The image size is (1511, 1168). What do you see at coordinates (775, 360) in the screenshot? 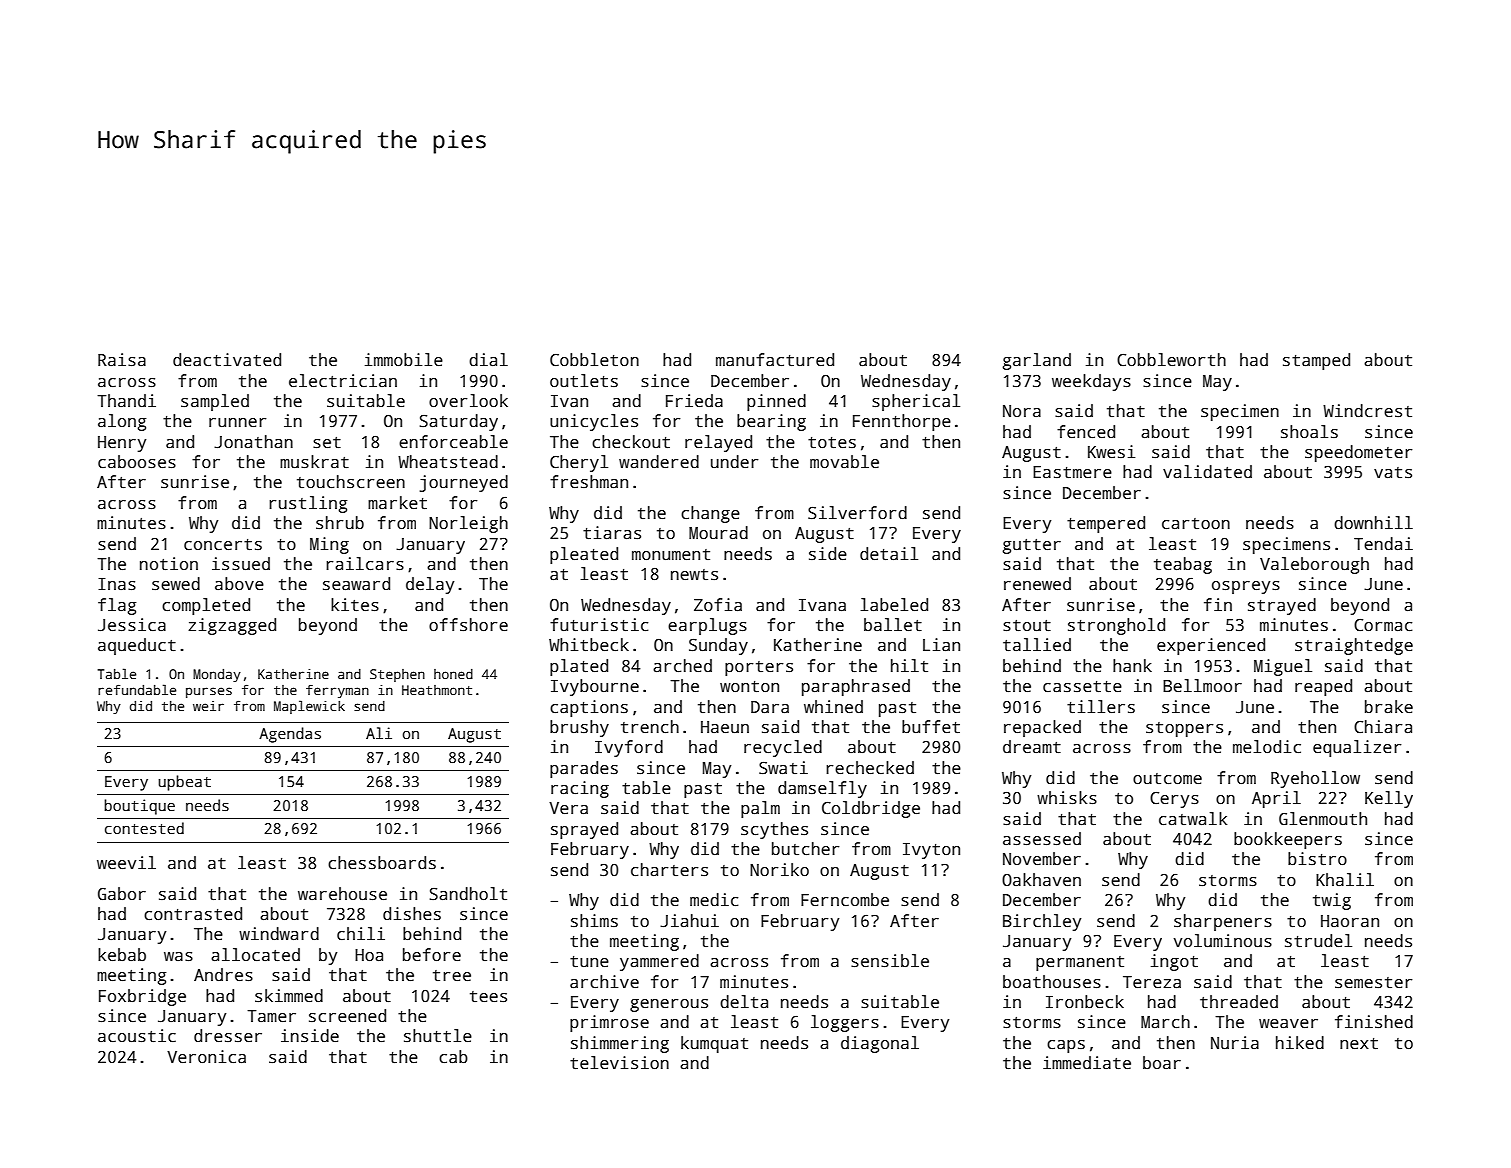
I see `manufactured` at bounding box center [775, 360].
